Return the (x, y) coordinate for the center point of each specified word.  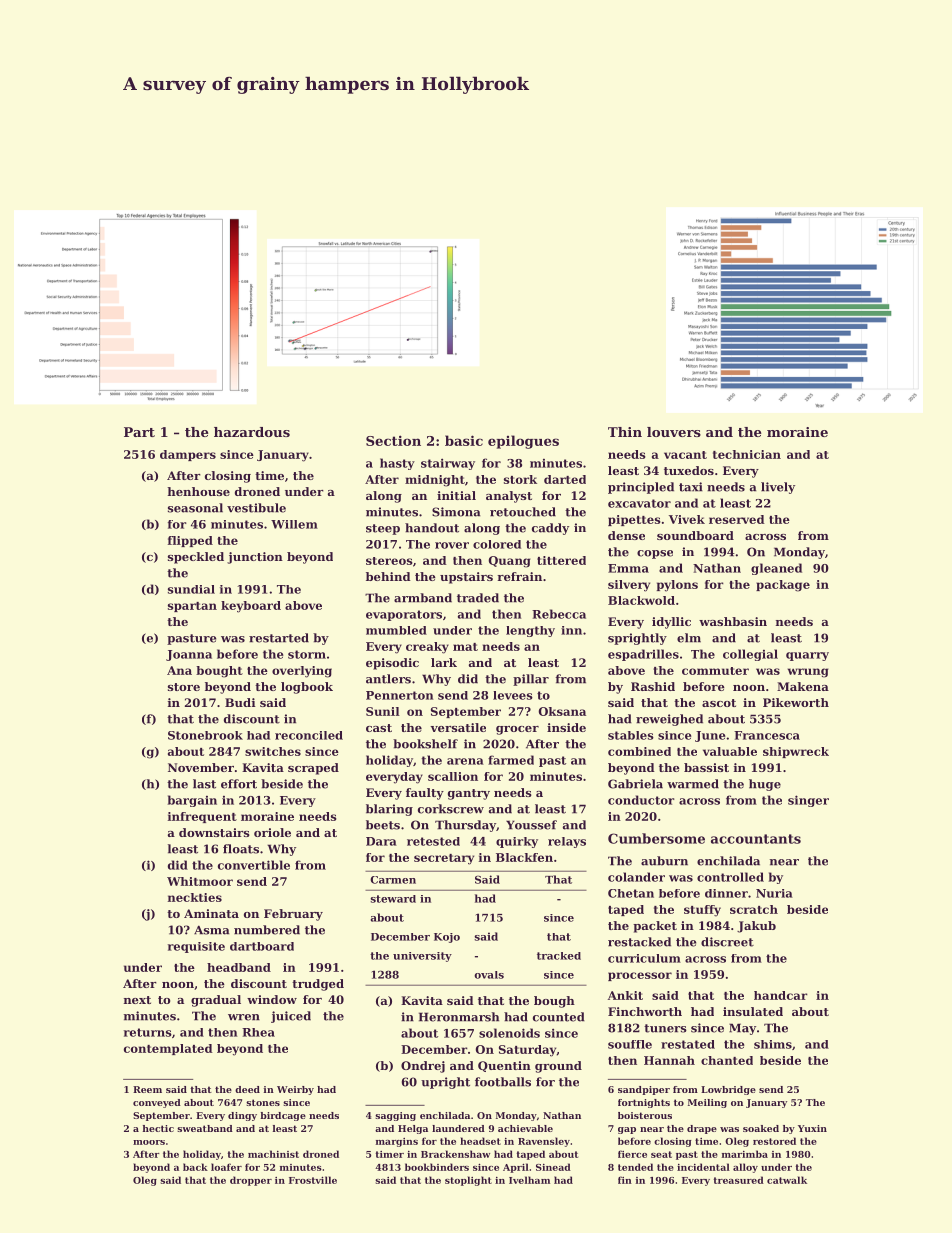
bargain (192, 801)
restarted (279, 638)
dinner (726, 893)
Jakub (756, 927)
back (195, 1167)
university (422, 957)
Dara (381, 841)
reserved (737, 519)
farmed (511, 760)
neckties (195, 897)
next (137, 1000)
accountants (756, 839)
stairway (448, 464)
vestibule (256, 508)
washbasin (733, 621)
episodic (392, 664)
